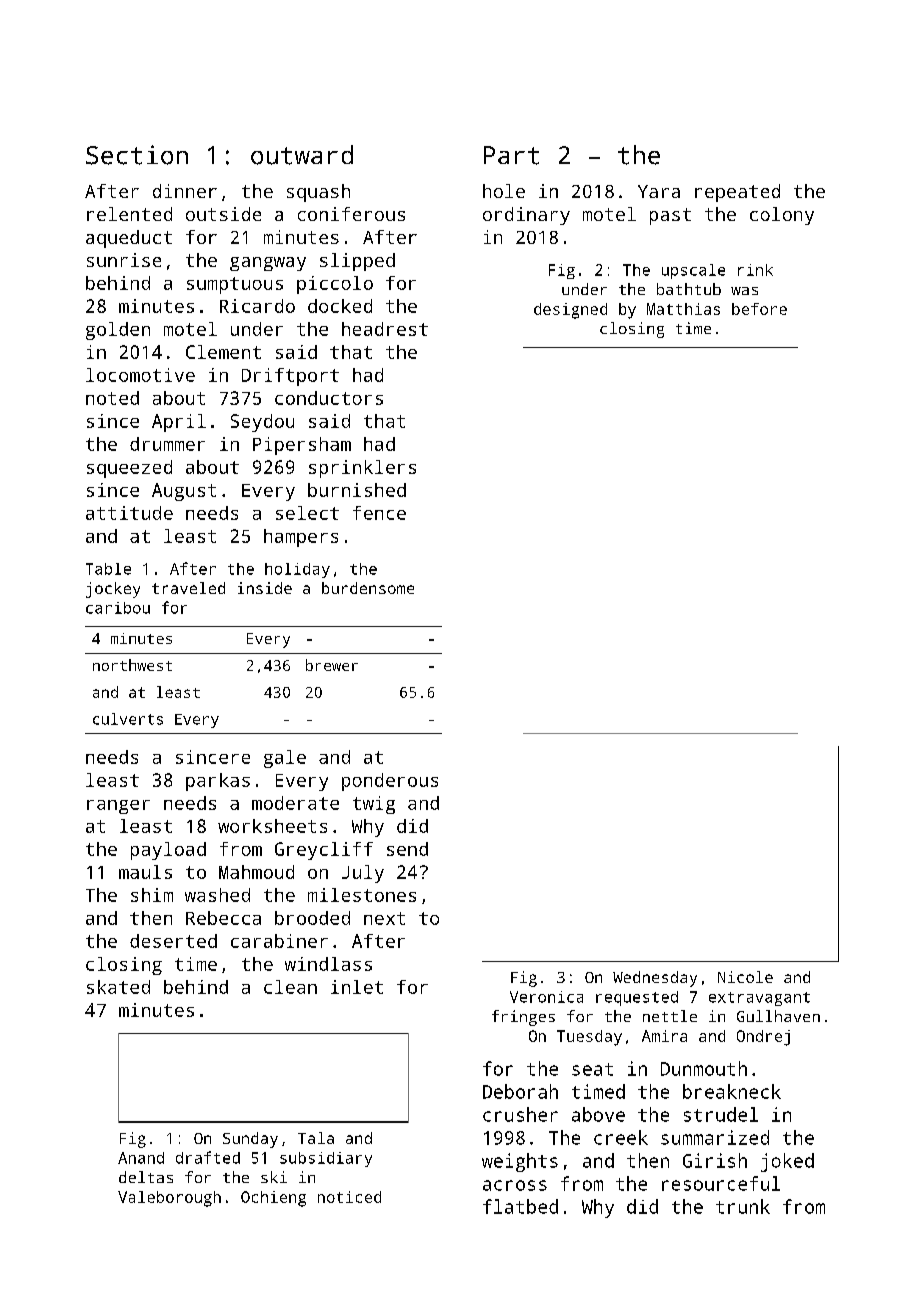  What do you see at coordinates (128, 719) in the image?
I see `culverts` at bounding box center [128, 719].
